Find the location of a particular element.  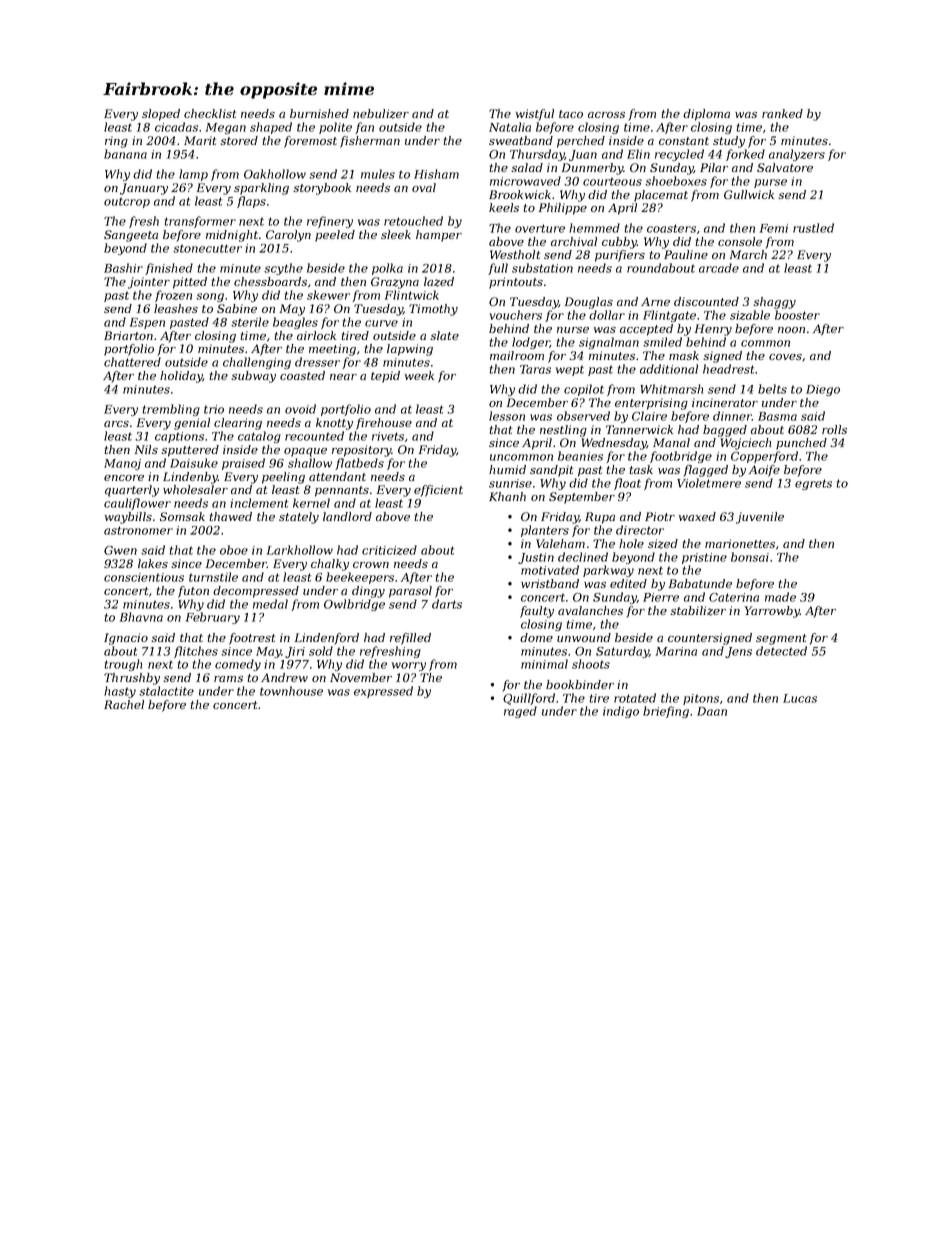

Rachel is located at coordinates (124, 704).
